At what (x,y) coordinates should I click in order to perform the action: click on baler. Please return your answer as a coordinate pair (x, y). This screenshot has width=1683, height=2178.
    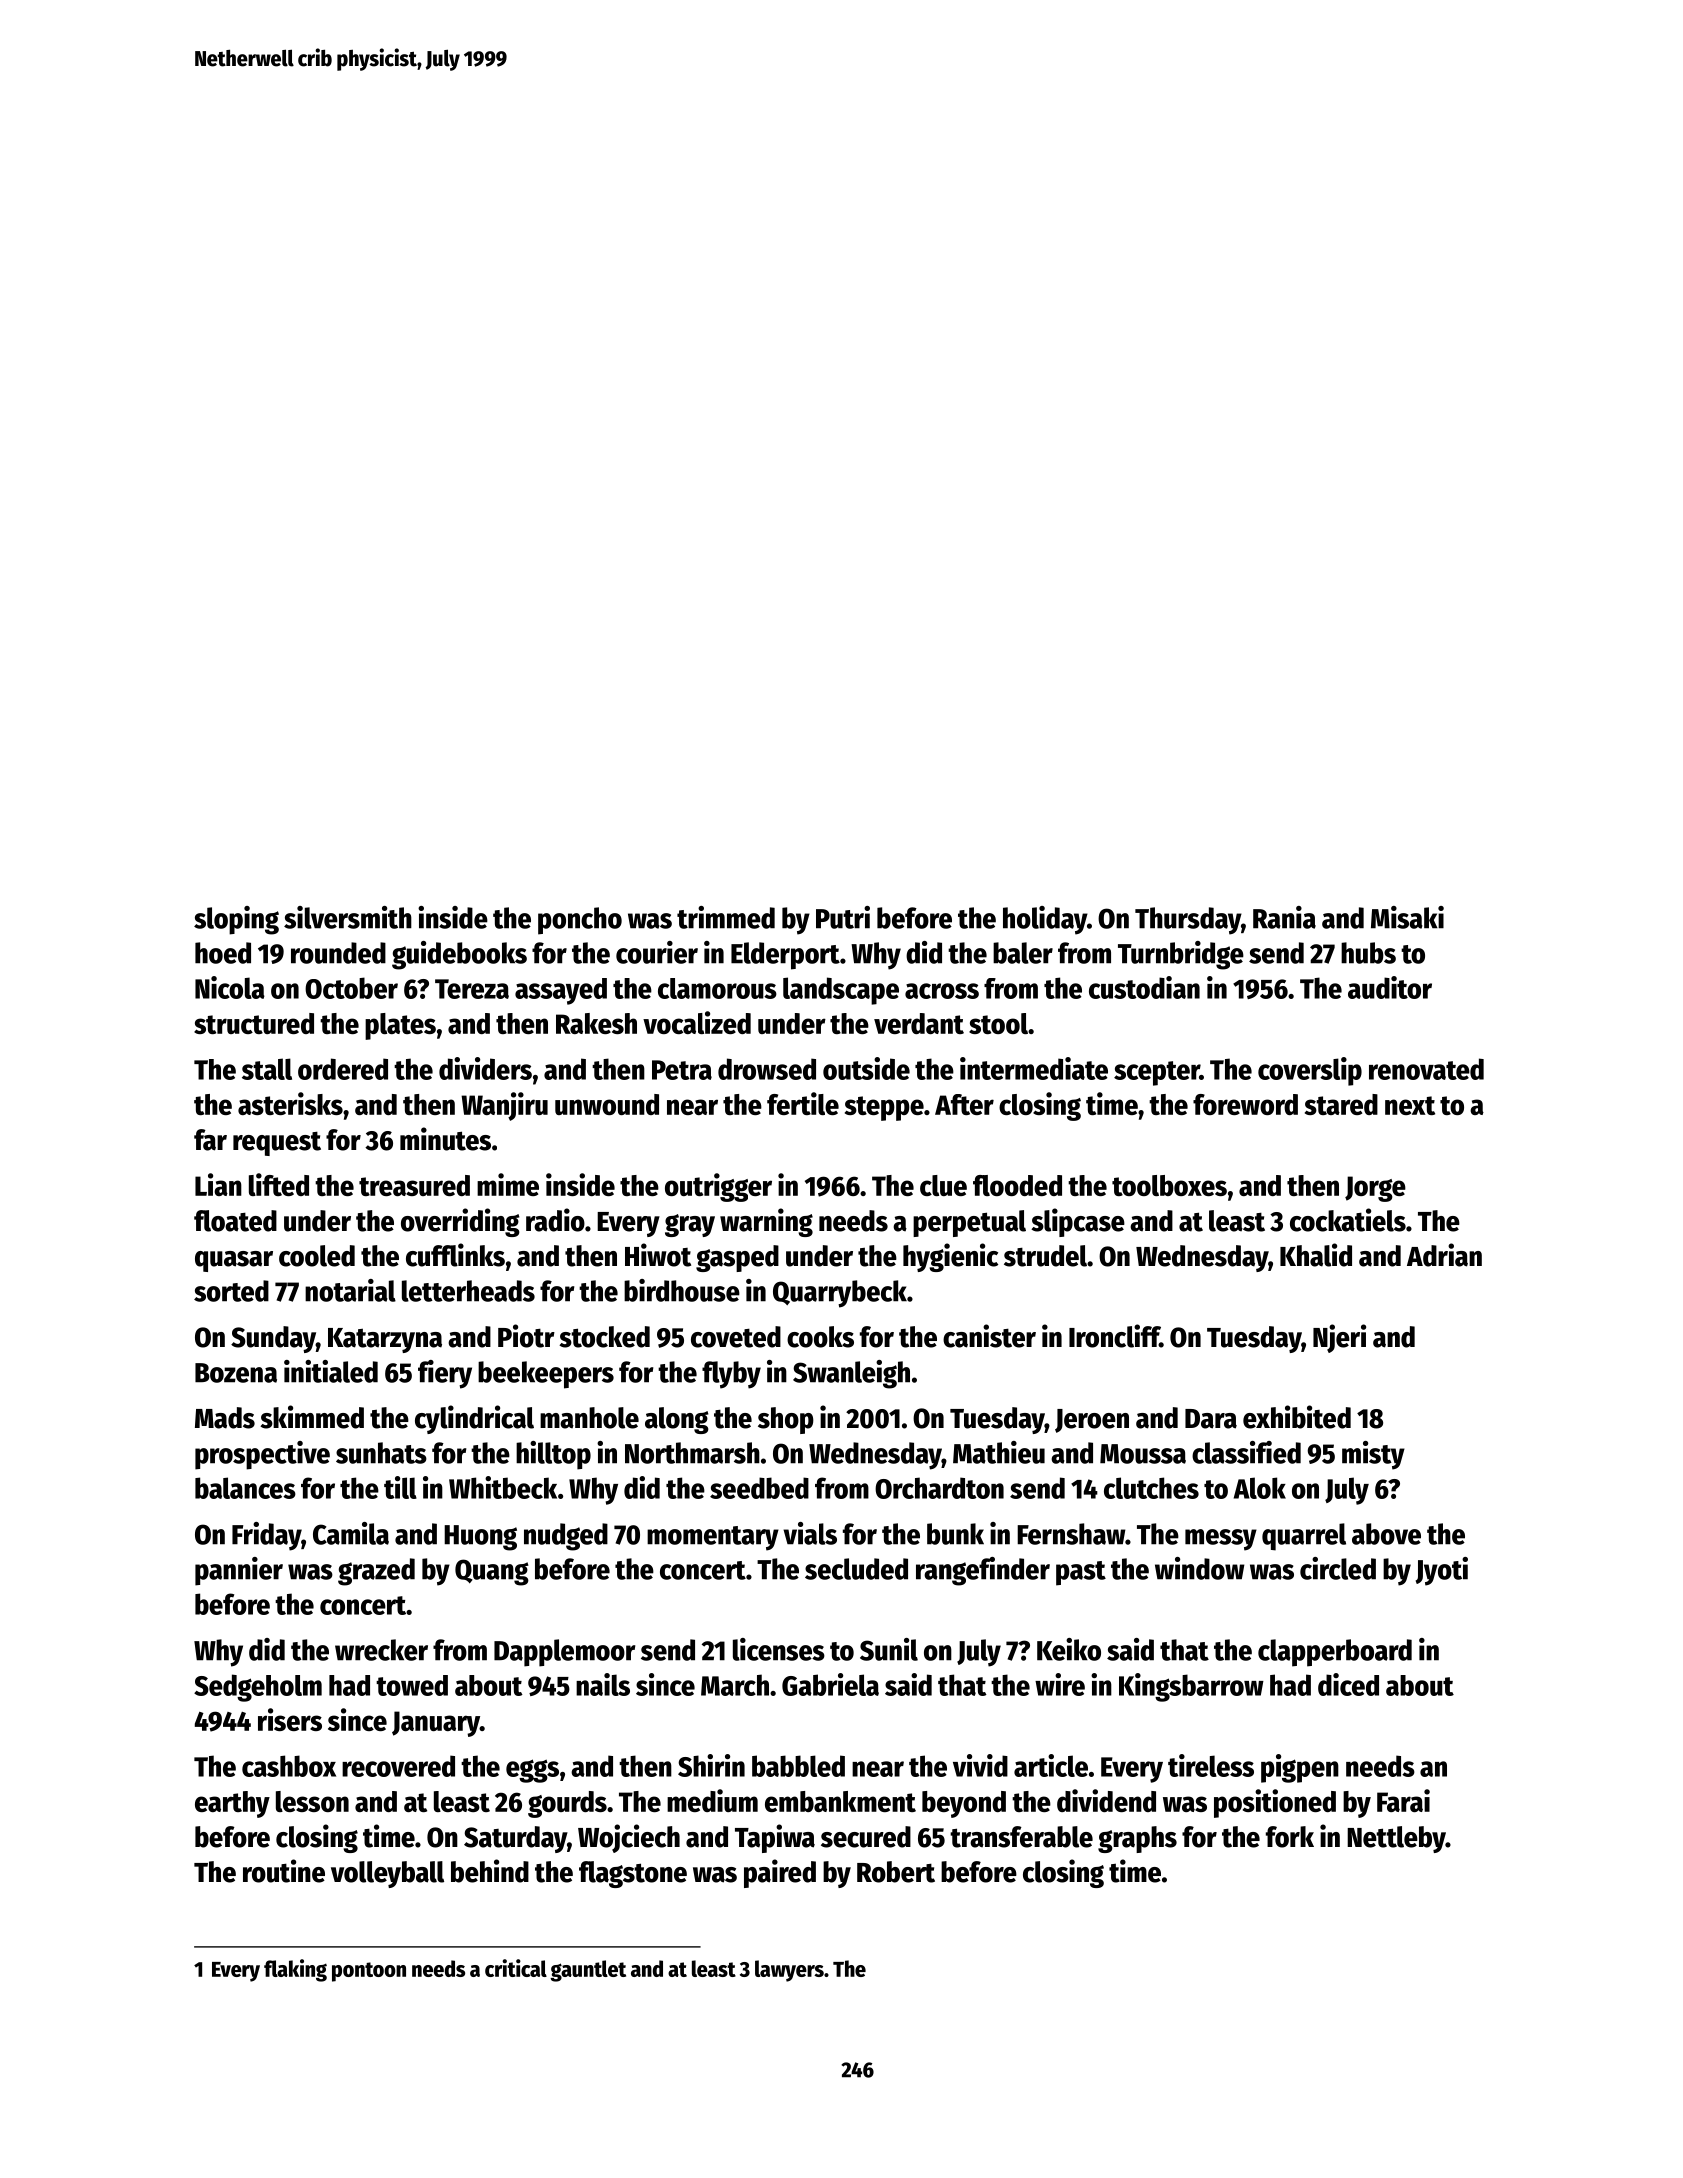
    Looking at the image, I should click on (1023, 953).
